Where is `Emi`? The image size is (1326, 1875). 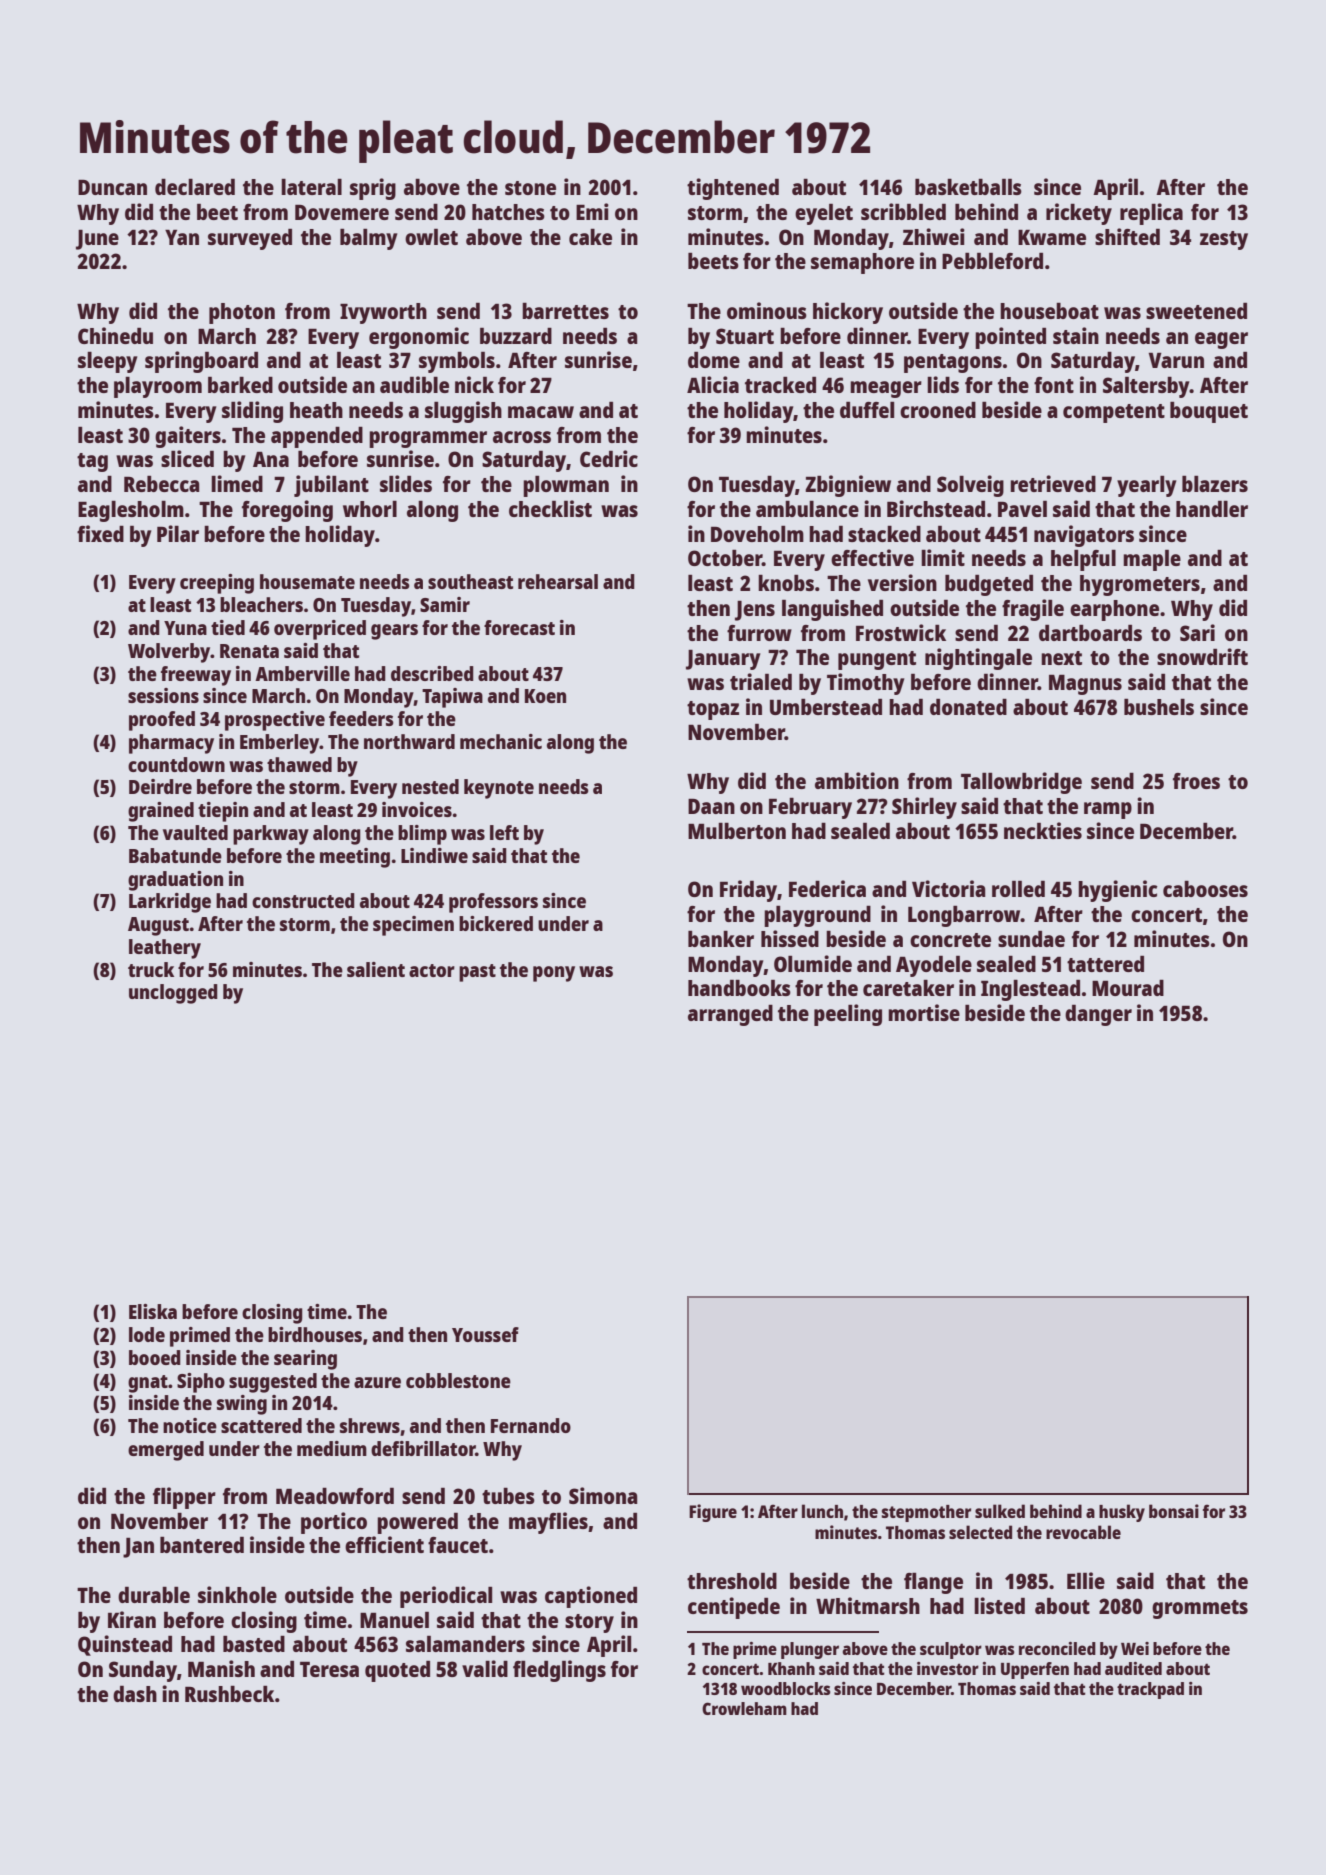 Emi is located at coordinates (592, 211).
